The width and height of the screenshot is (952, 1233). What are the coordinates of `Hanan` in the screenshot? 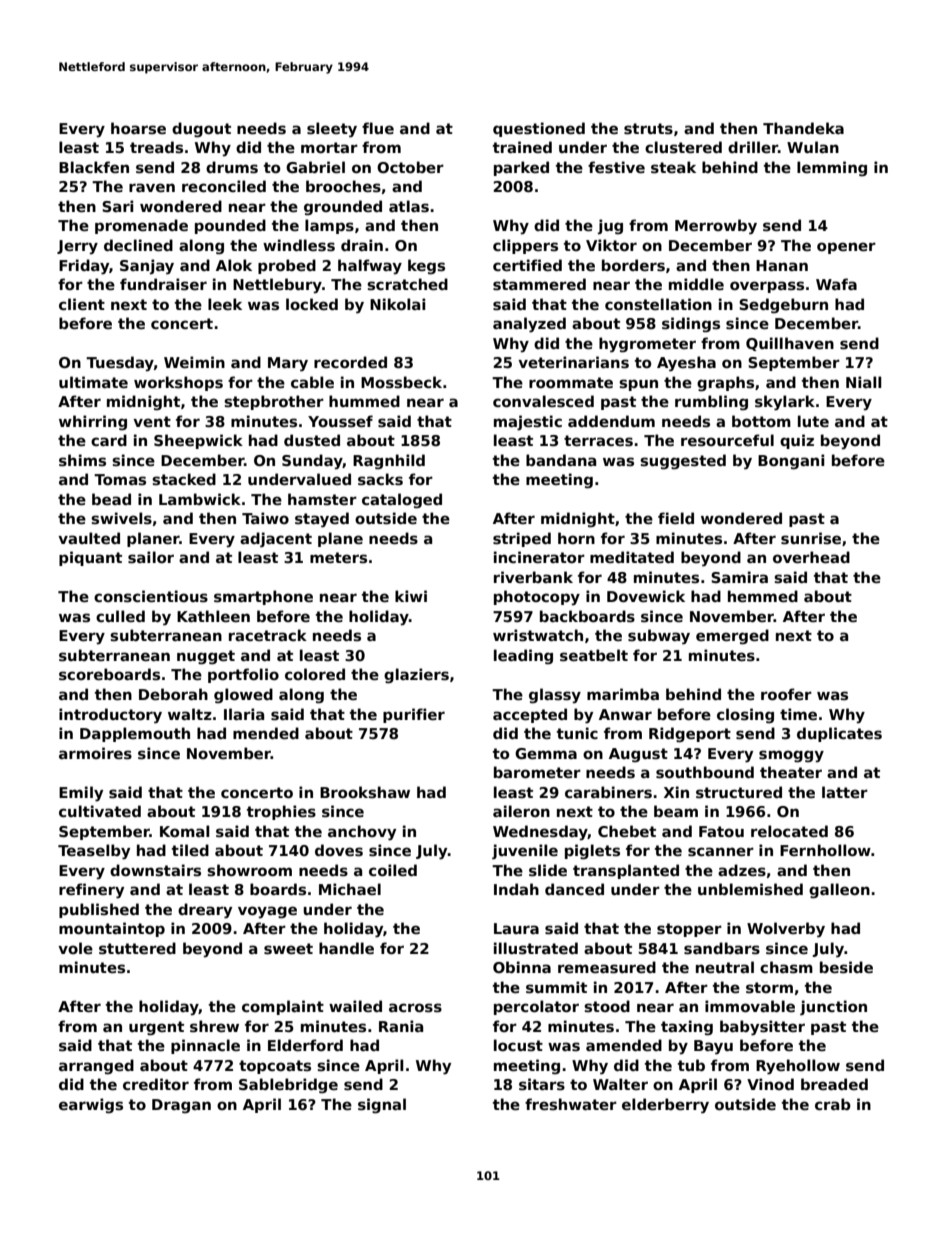 It's located at (782, 265).
